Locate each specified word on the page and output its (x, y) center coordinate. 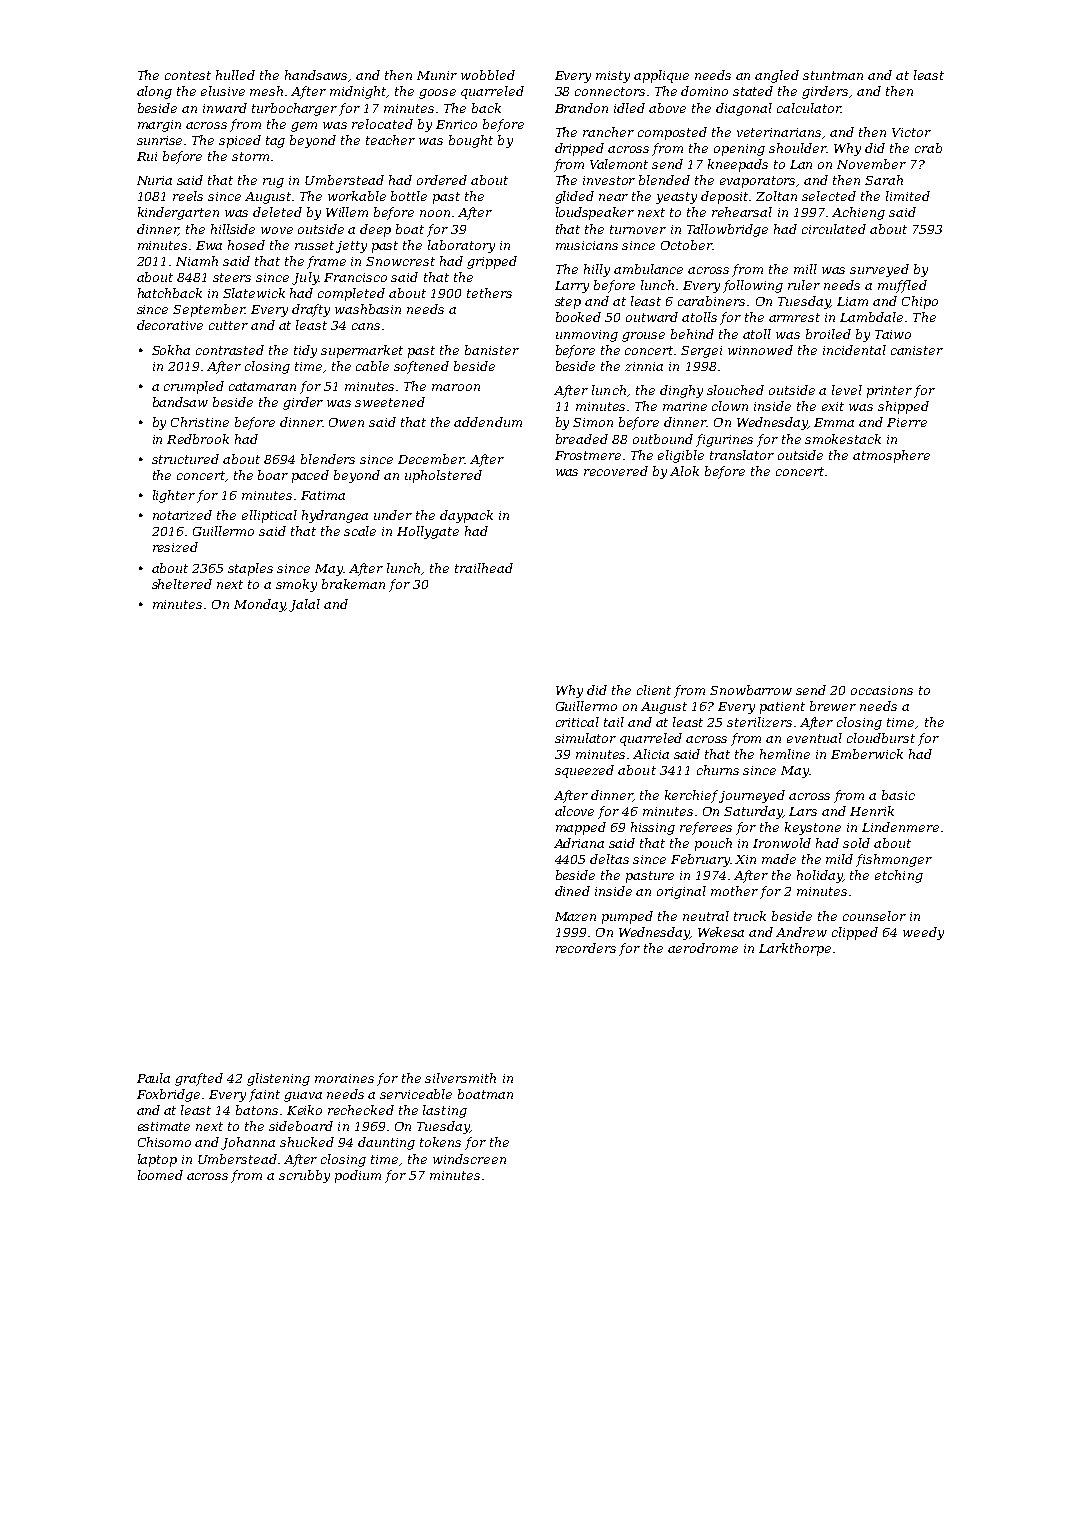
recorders (586, 948)
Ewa (209, 245)
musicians (587, 245)
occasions (882, 690)
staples (250, 569)
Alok (684, 471)
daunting (386, 1143)
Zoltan (776, 196)
